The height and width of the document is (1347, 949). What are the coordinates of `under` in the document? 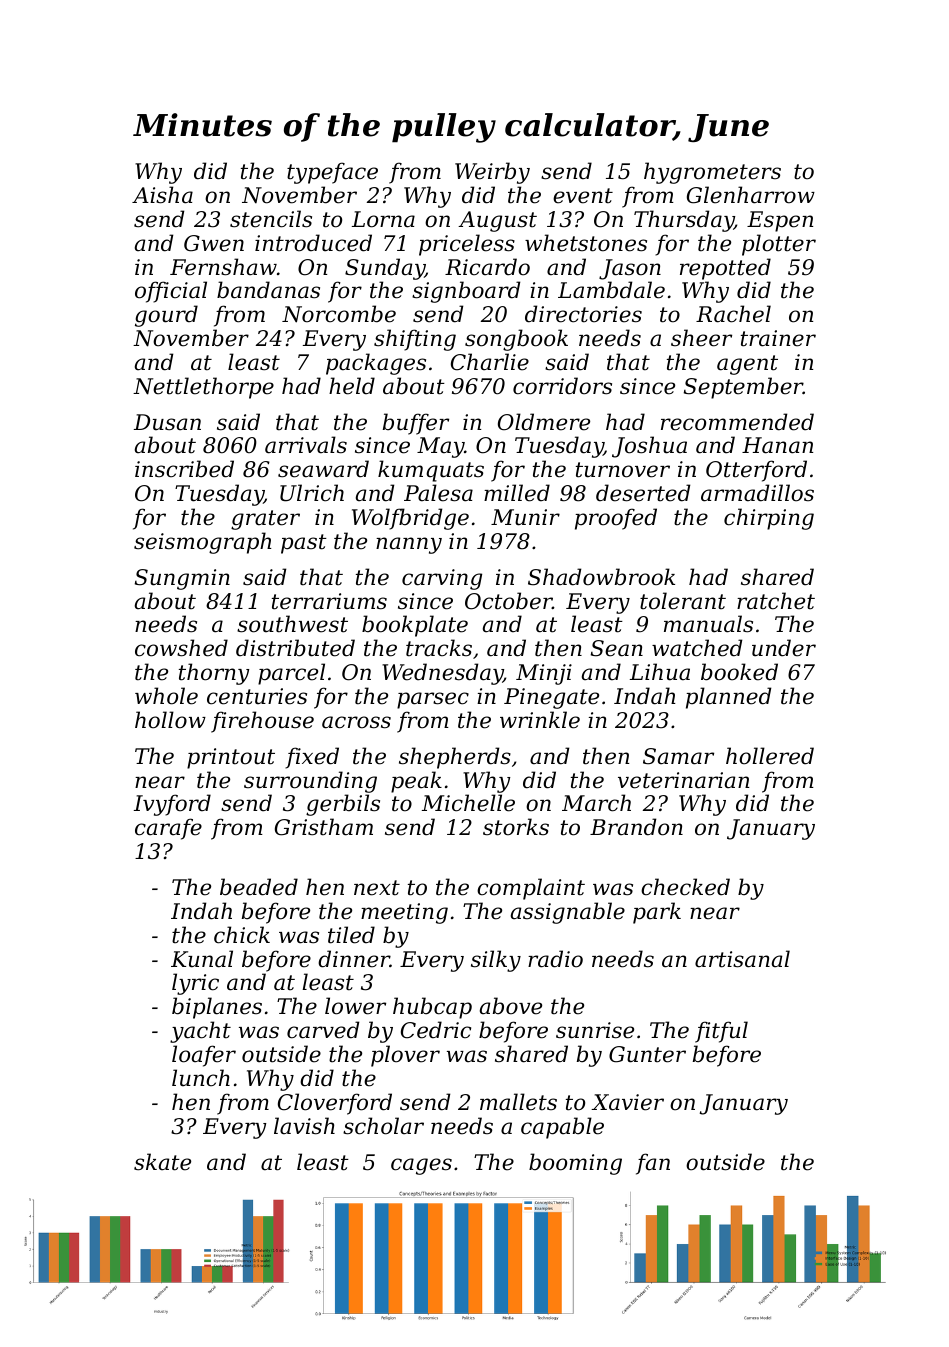 It's located at (784, 648).
